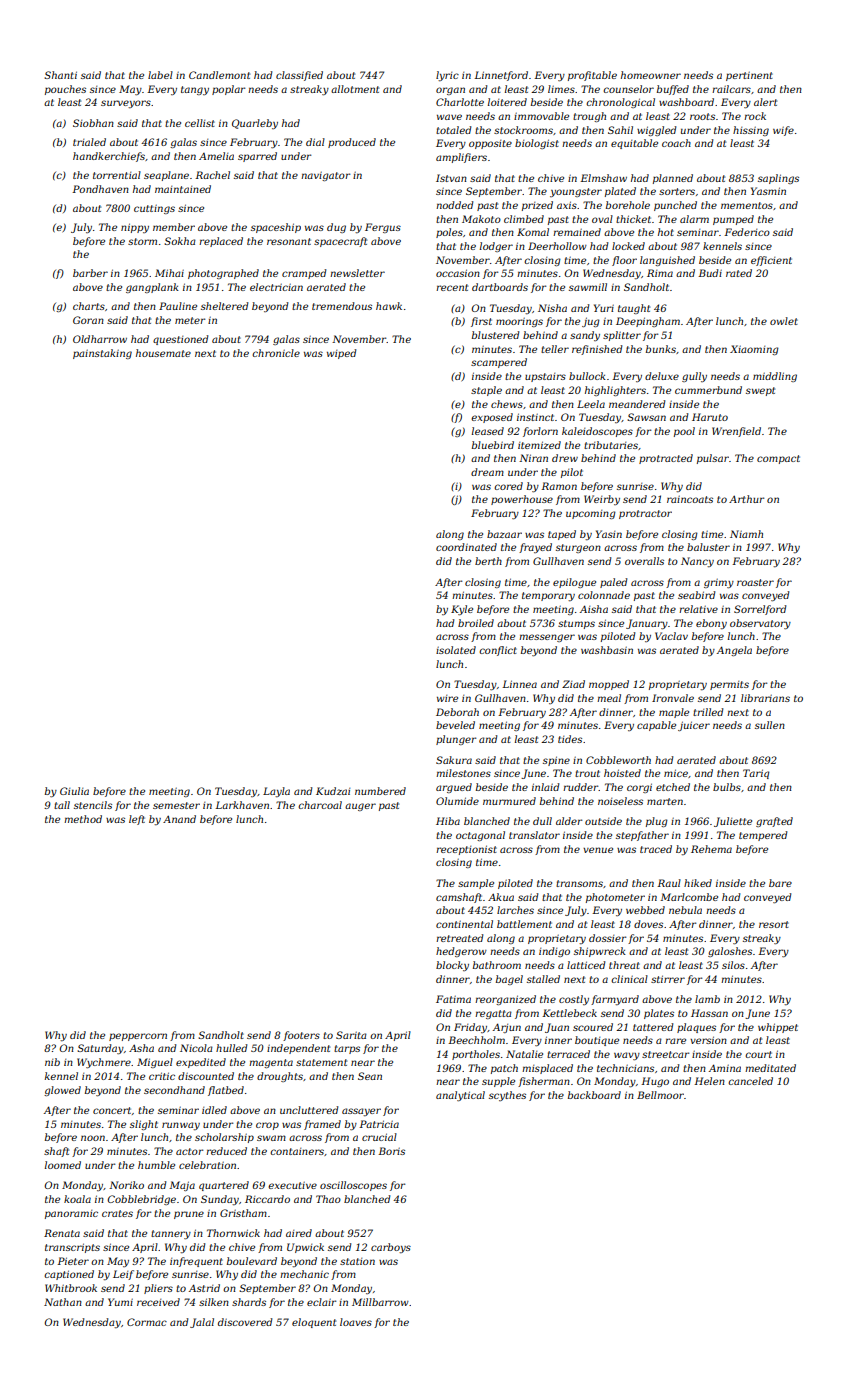 The image size is (849, 1400). Describe the element at coordinates (299, 76) in the image. I see `classified` at that location.
